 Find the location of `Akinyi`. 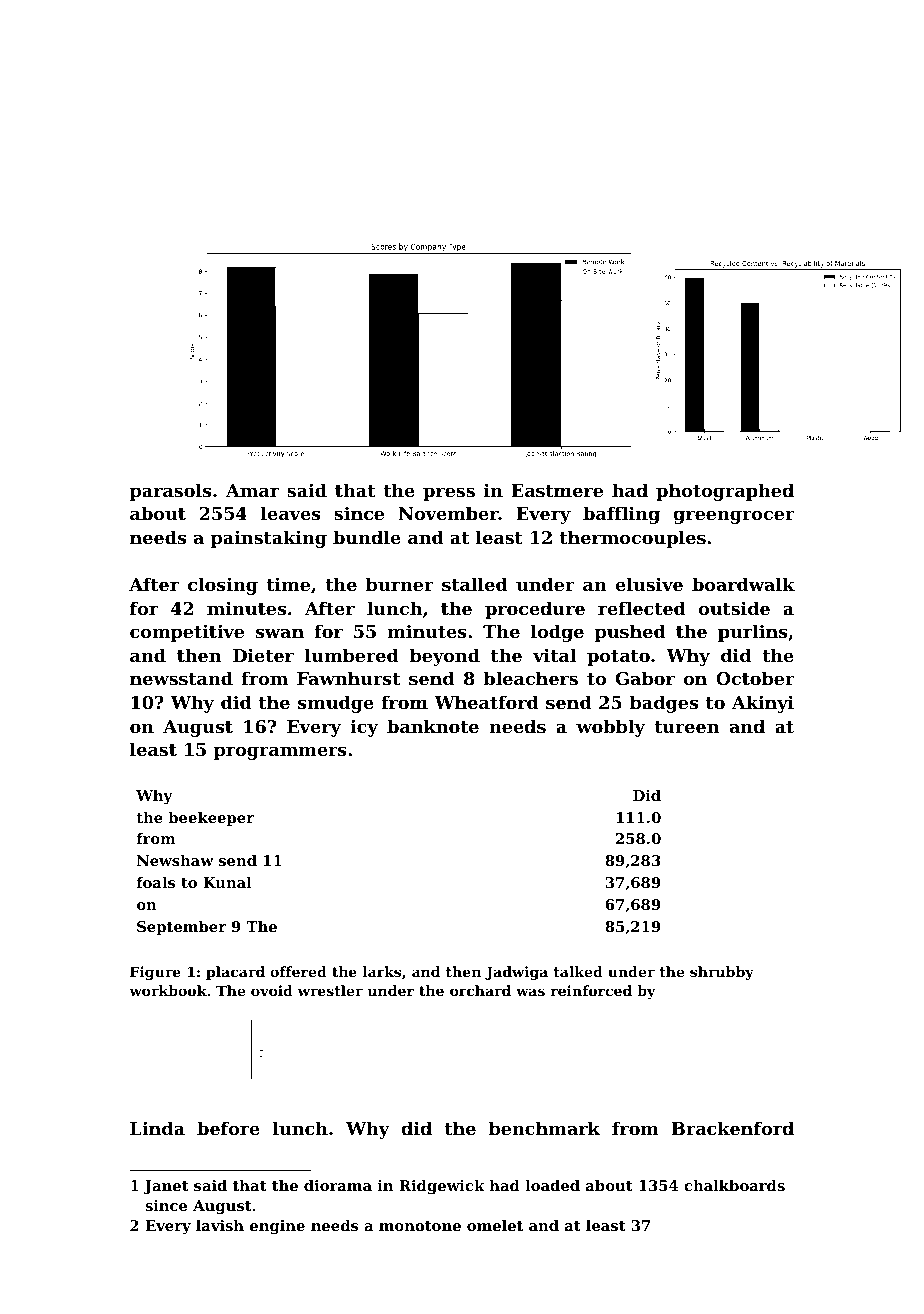

Akinyi is located at coordinates (763, 704).
